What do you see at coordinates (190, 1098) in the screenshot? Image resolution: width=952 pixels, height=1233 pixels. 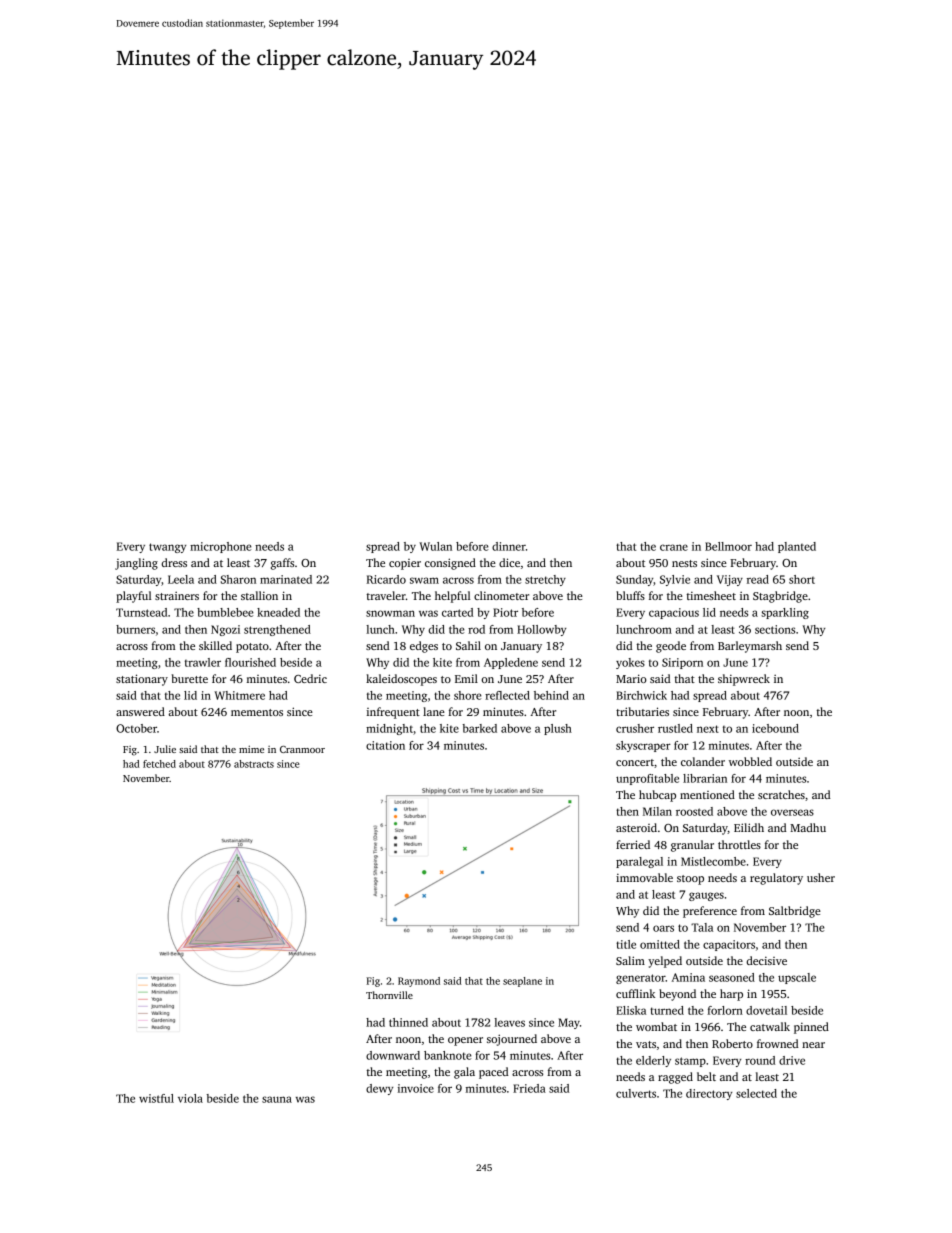 I see `viola` at bounding box center [190, 1098].
